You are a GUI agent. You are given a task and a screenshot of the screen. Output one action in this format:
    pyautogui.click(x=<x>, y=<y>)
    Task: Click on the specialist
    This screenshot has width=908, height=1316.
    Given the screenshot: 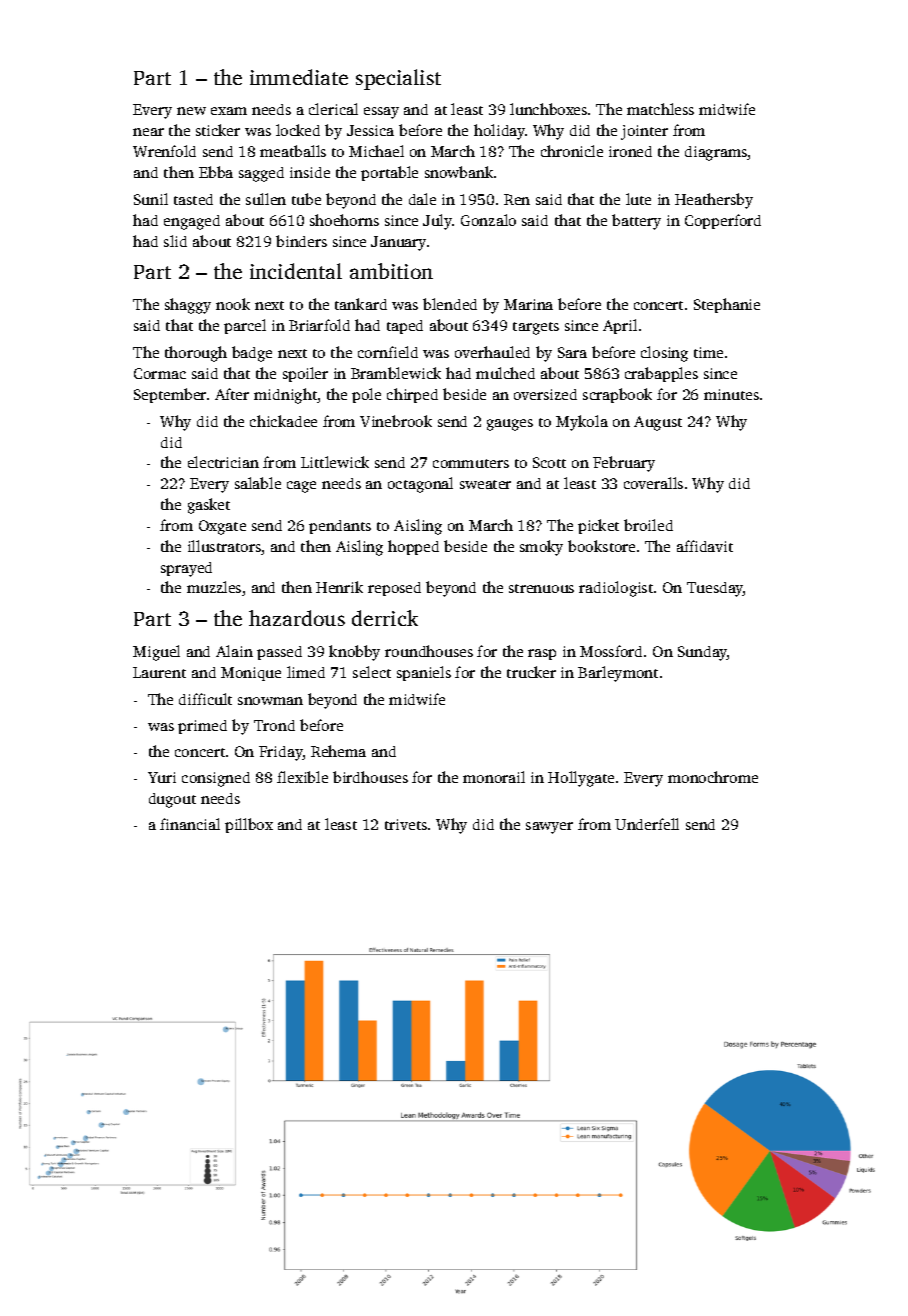 What is the action you would take?
    pyautogui.click(x=398, y=79)
